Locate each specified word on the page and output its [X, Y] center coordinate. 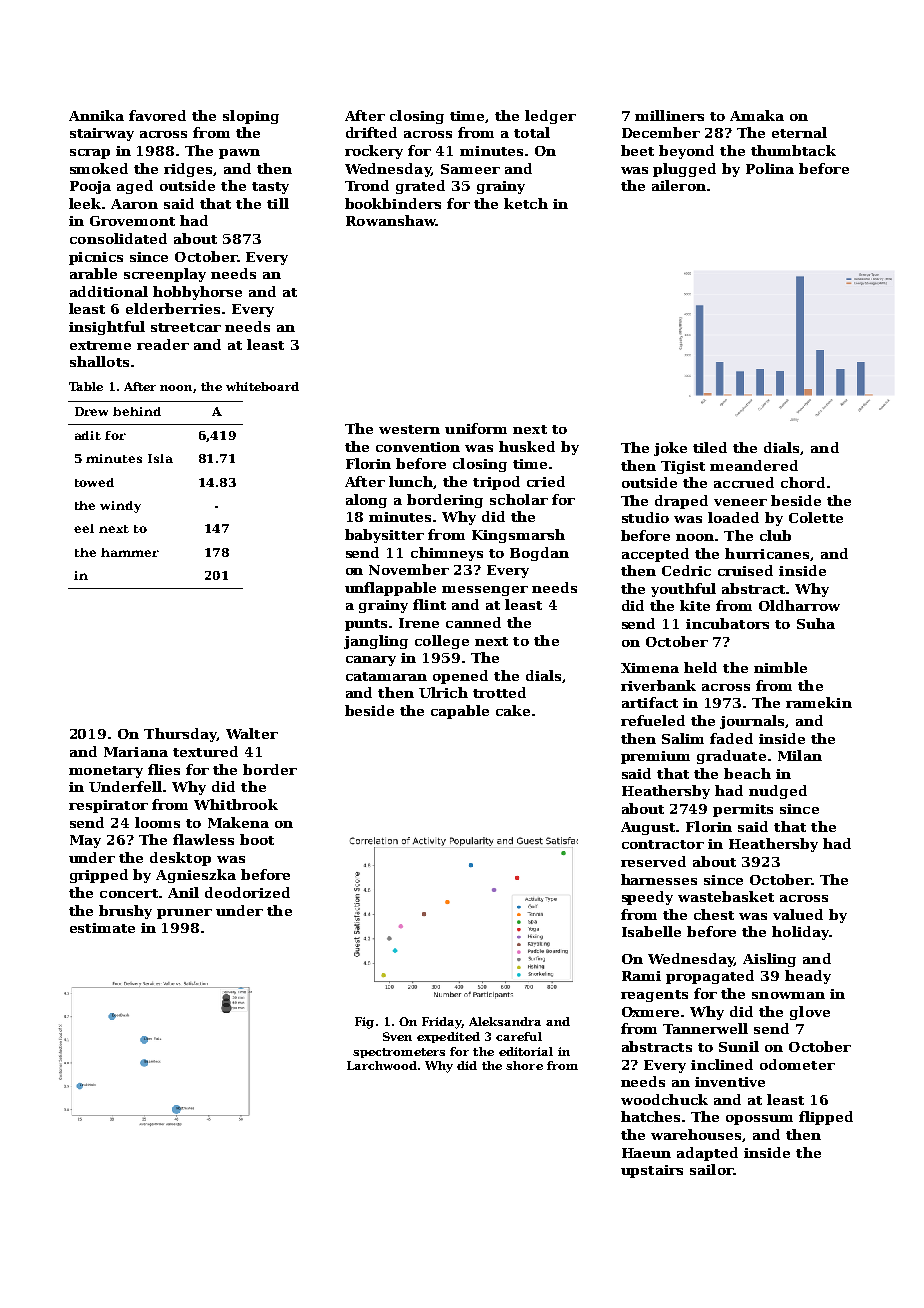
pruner [184, 914]
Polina [770, 168]
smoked [99, 168]
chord [803, 482]
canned [473, 622]
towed [94, 482]
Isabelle [651, 931]
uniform [476, 428]
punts [366, 625]
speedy [647, 898]
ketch [526, 203]
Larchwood [382, 1065]
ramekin [819, 702]
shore [524, 1065]
